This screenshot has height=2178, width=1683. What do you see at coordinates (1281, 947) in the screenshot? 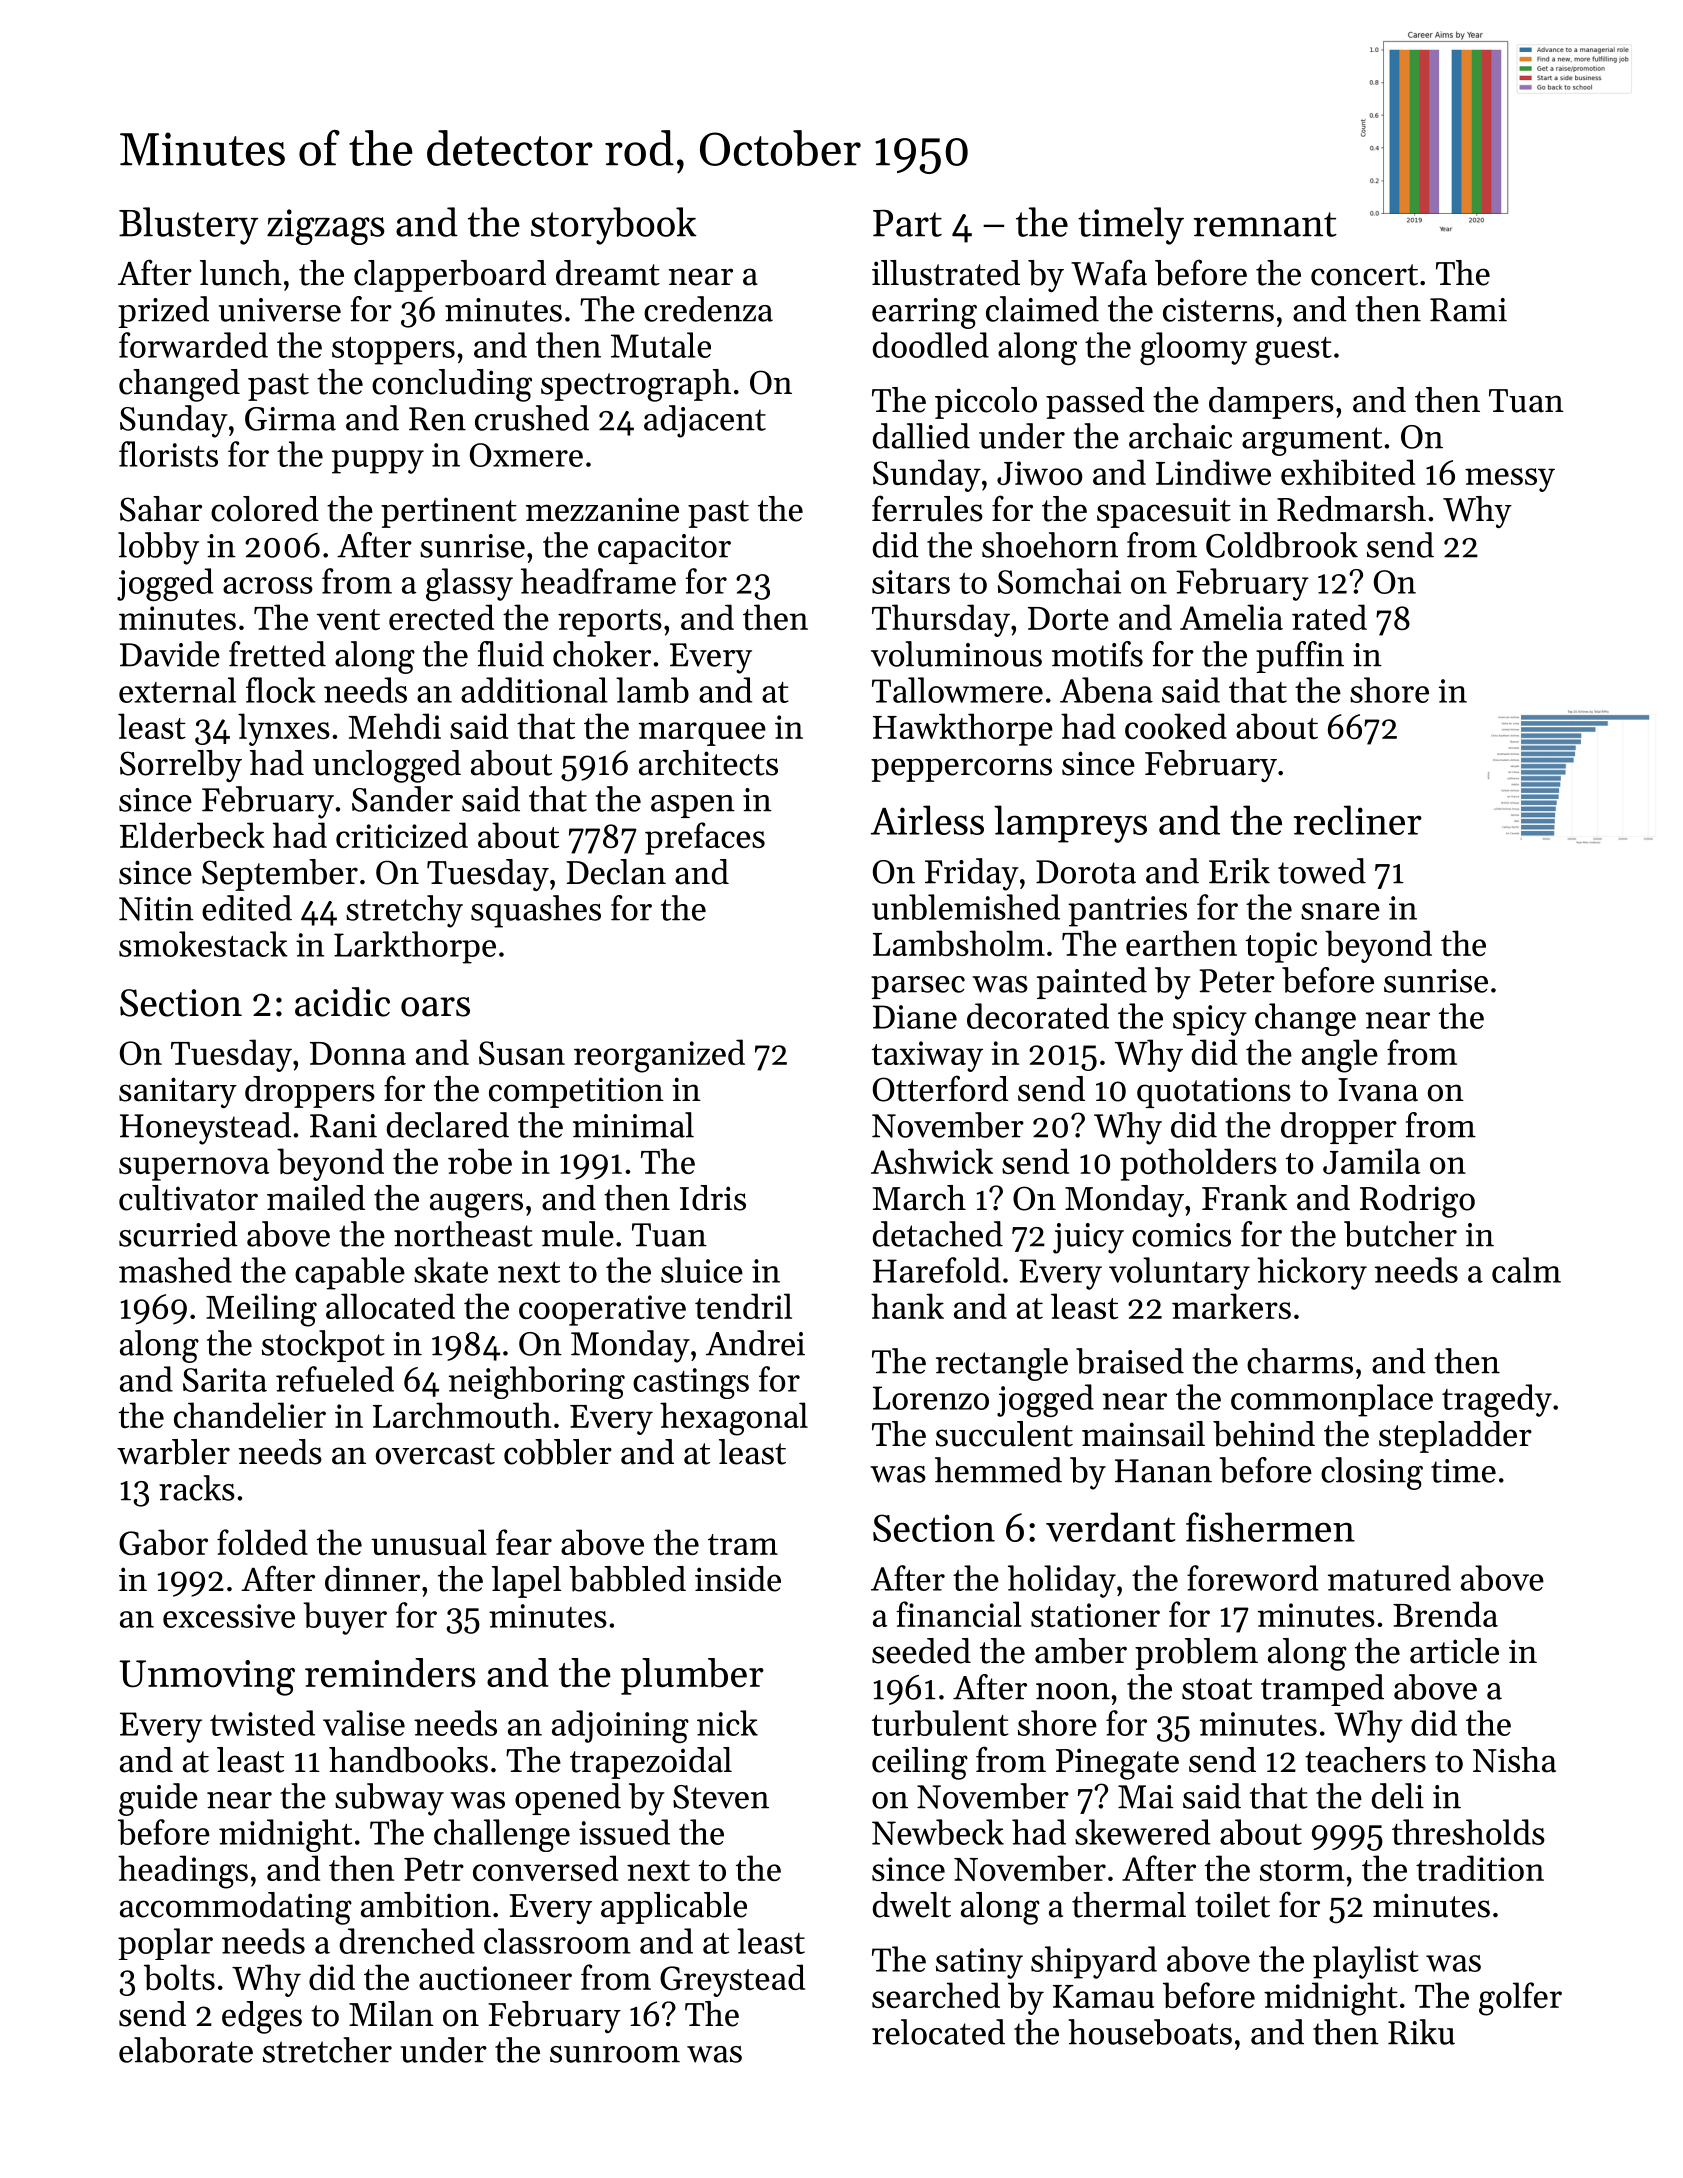
I see `topic` at bounding box center [1281, 947].
